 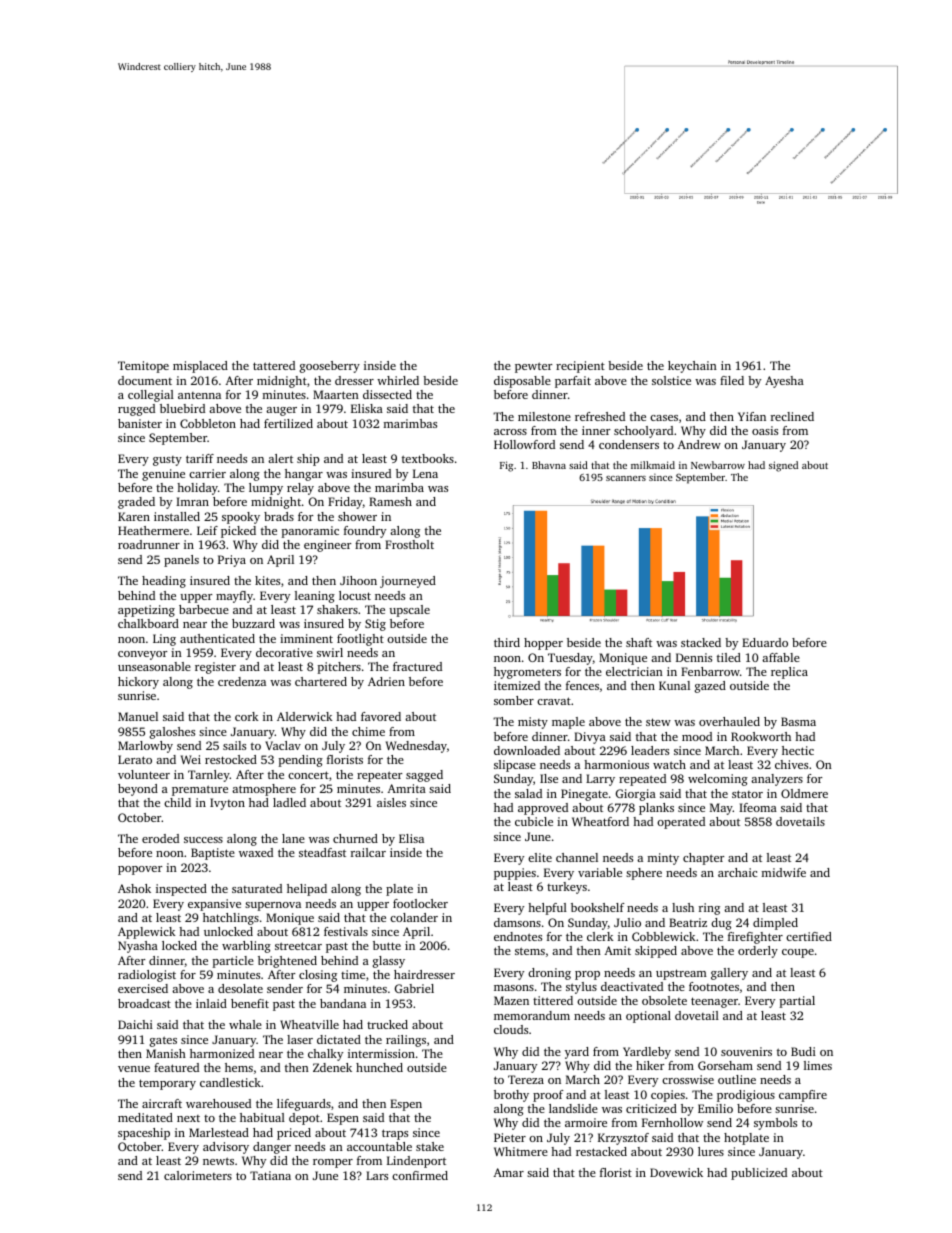 I want to click on misplaced, so click(x=200, y=367).
